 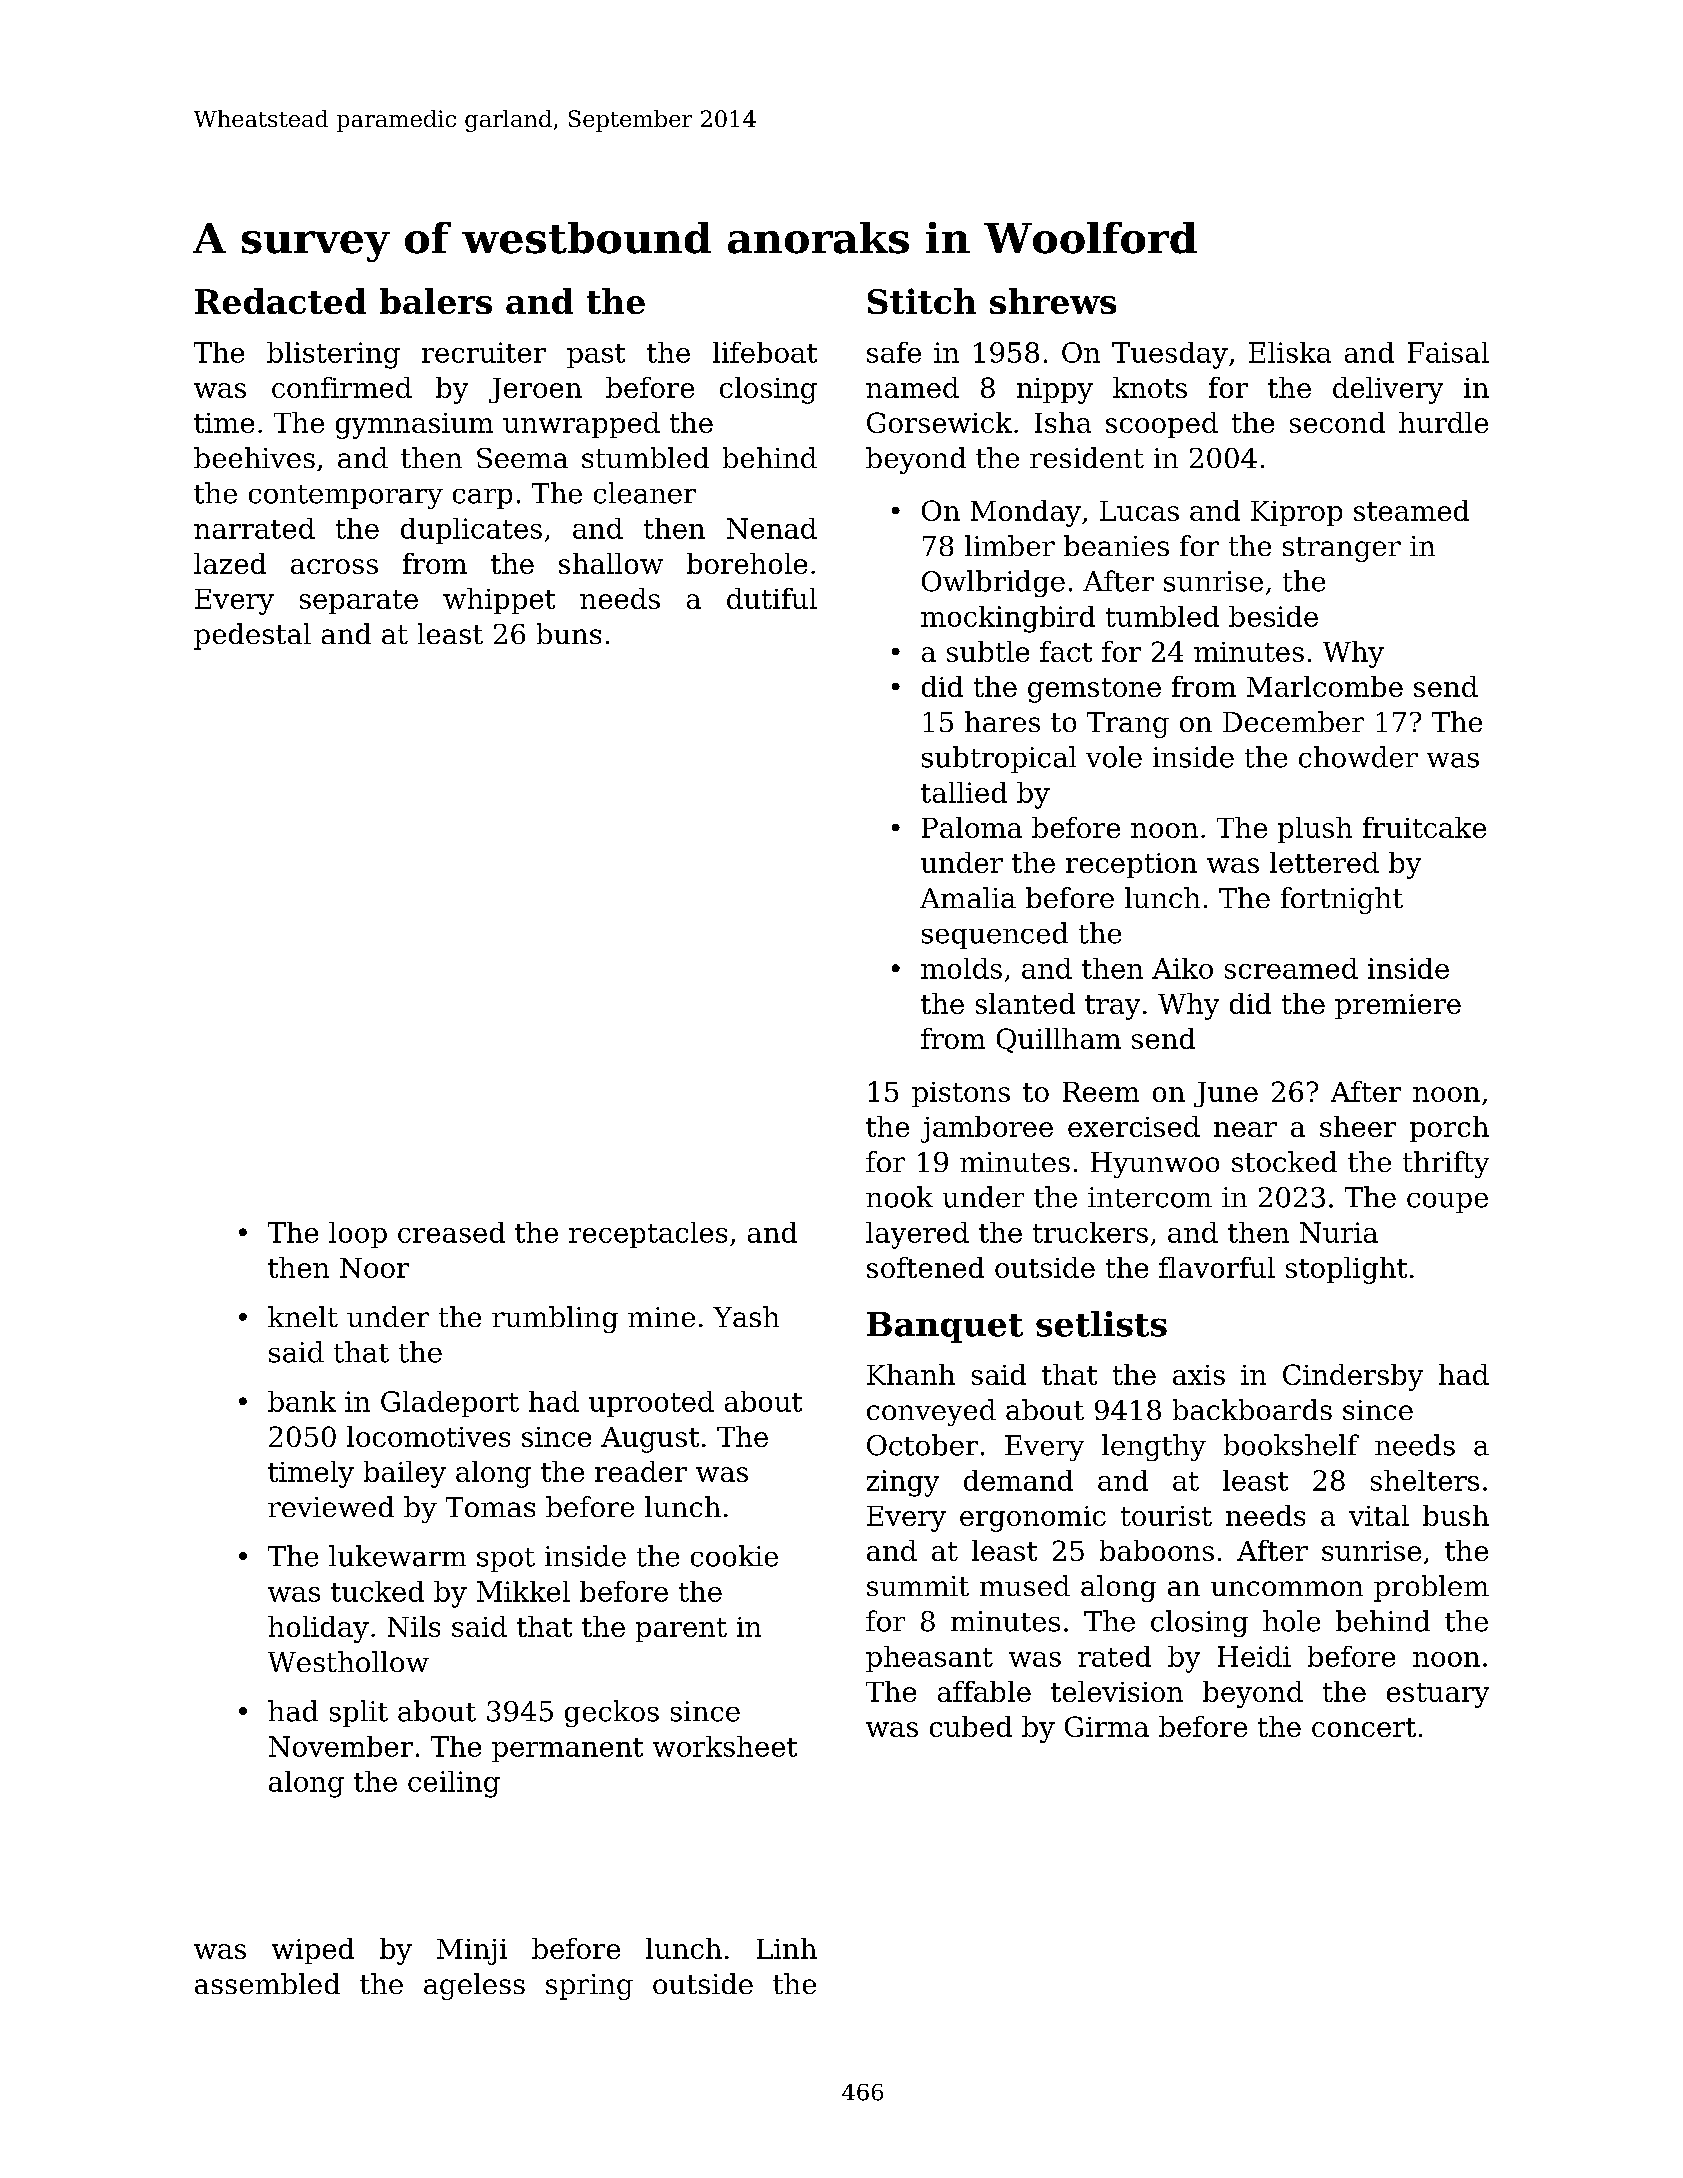 I want to click on October, so click(x=922, y=1445).
